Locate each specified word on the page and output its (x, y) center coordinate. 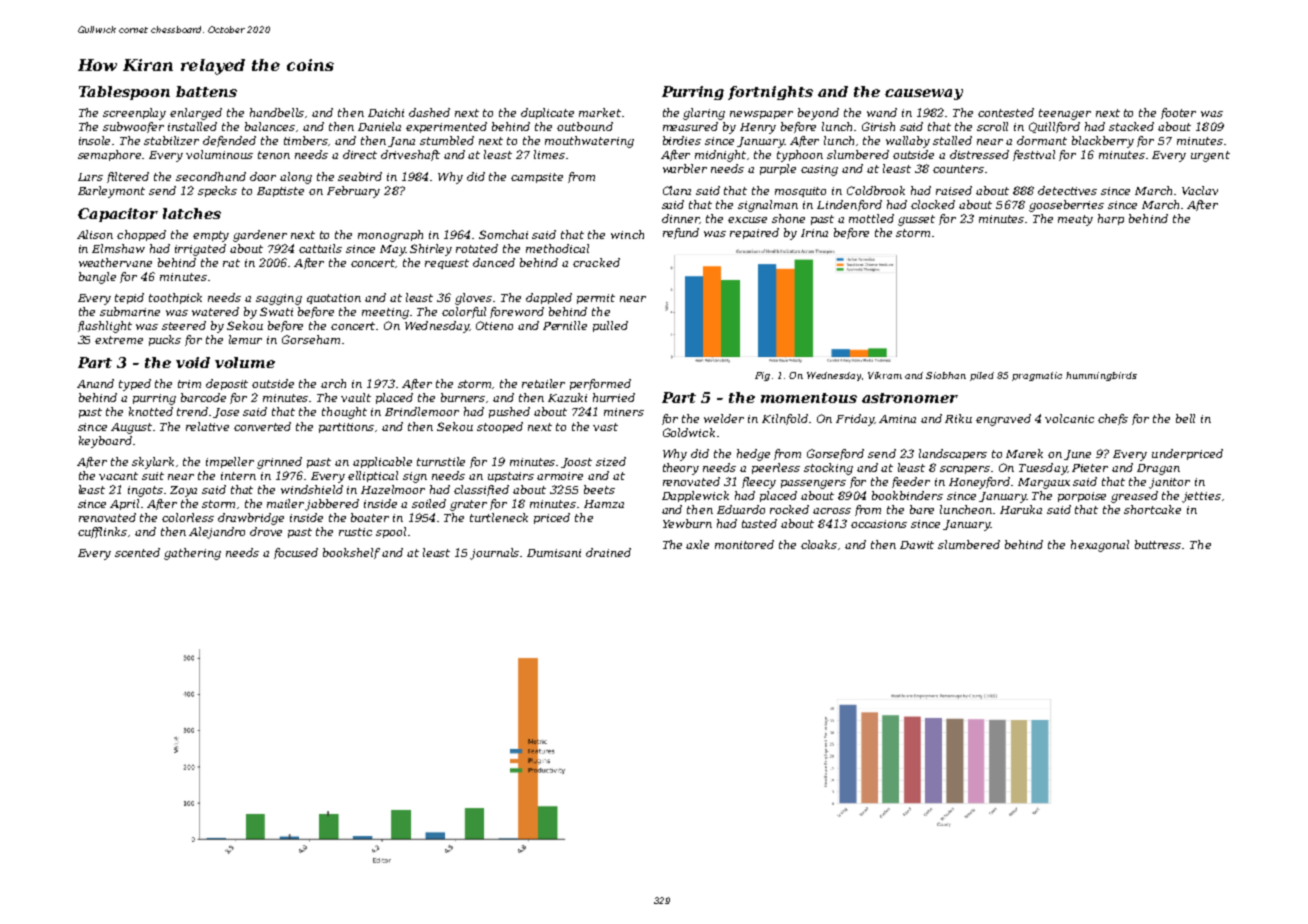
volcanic (1069, 418)
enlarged (196, 114)
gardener (260, 236)
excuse (747, 220)
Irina (814, 233)
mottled (871, 218)
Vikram (885, 375)
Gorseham (311, 339)
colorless (188, 517)
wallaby (908, 142)
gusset (916, 220)
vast (605, 427)
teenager (1065, 114)
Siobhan (946, 375)
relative (207, 426)
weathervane (115, 262)
